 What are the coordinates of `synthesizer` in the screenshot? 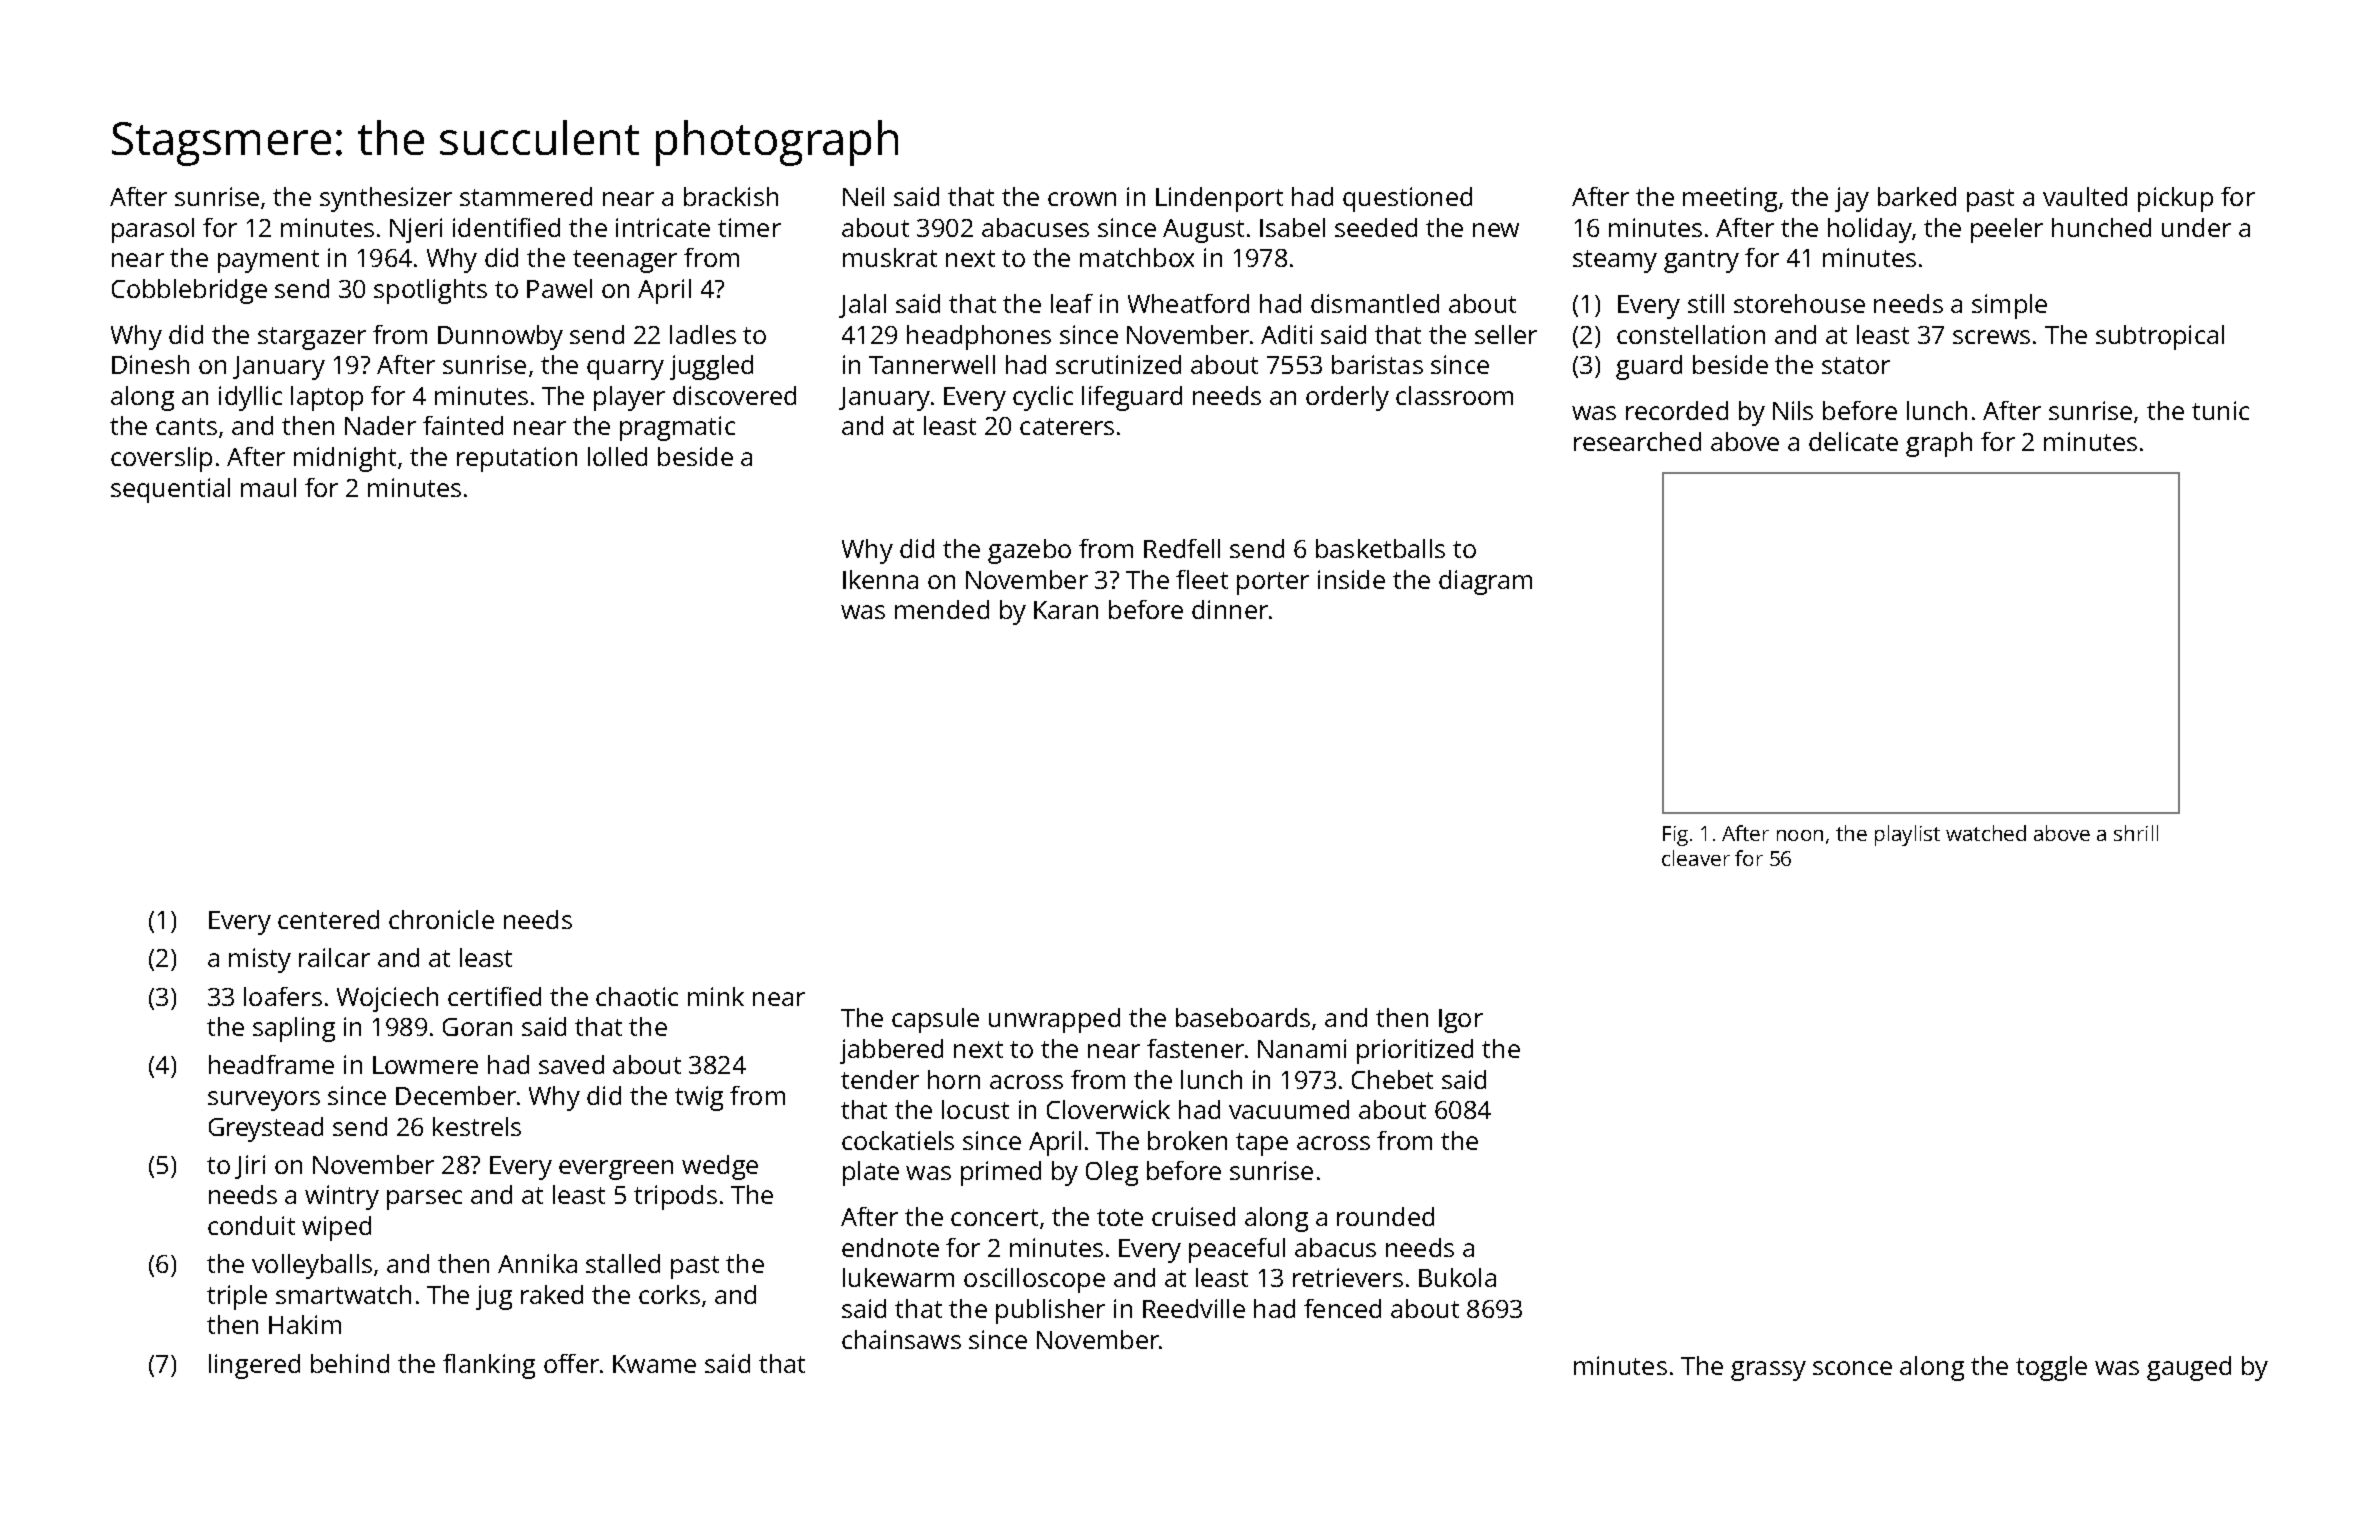 It's located at (386, 199).
